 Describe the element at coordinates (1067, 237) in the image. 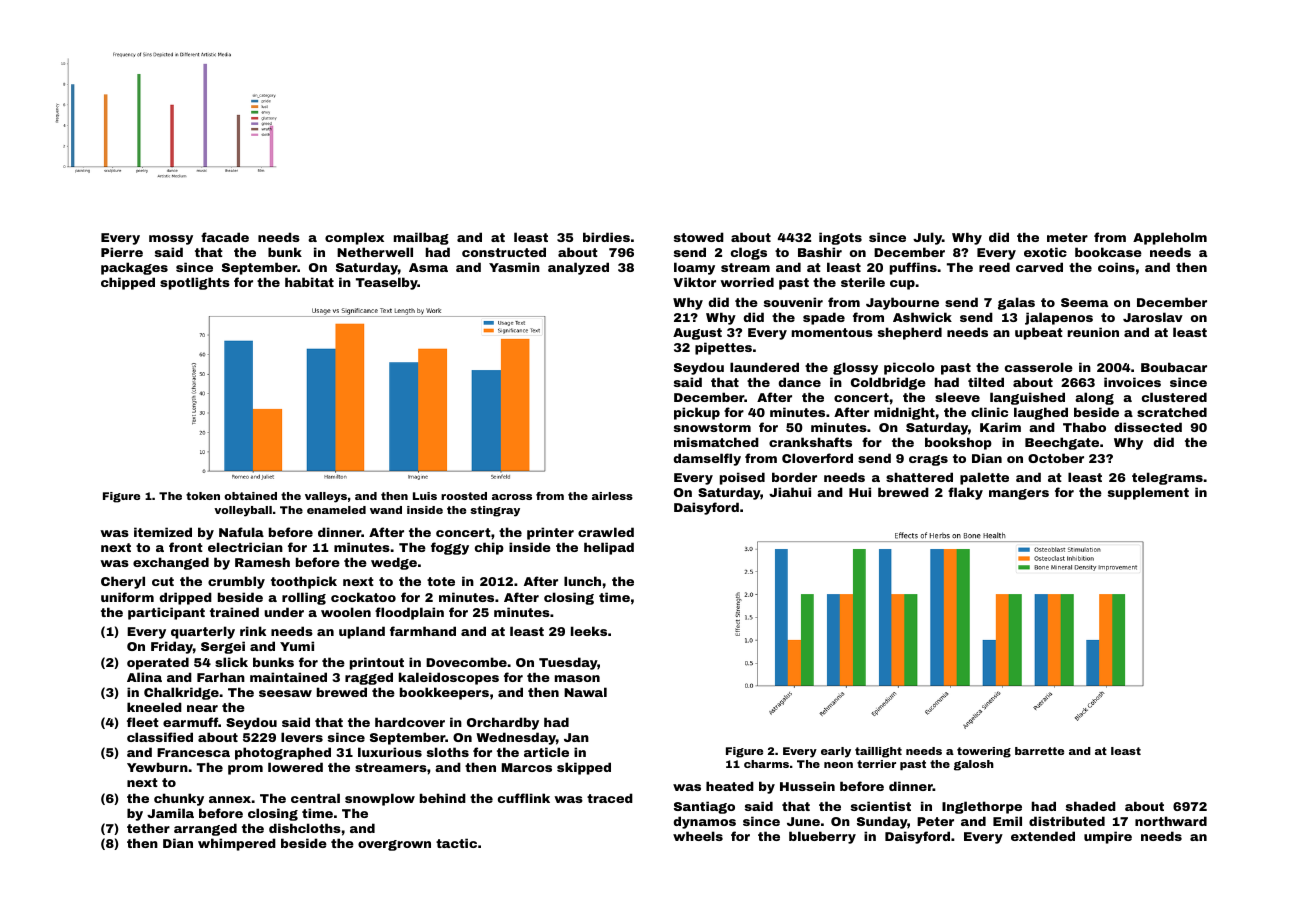

I see `meter` at that location.
